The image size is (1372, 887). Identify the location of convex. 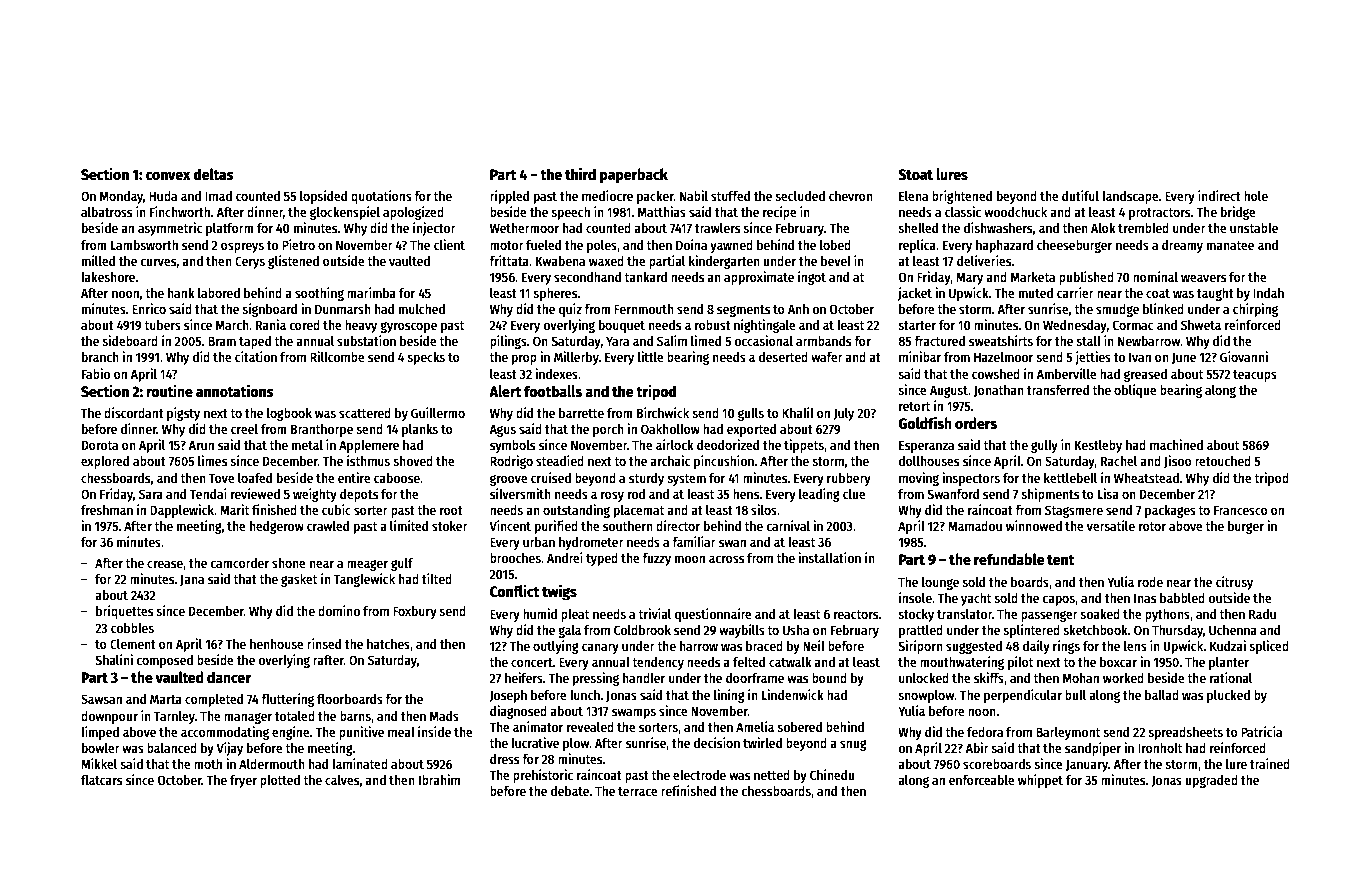
(168, 175).
